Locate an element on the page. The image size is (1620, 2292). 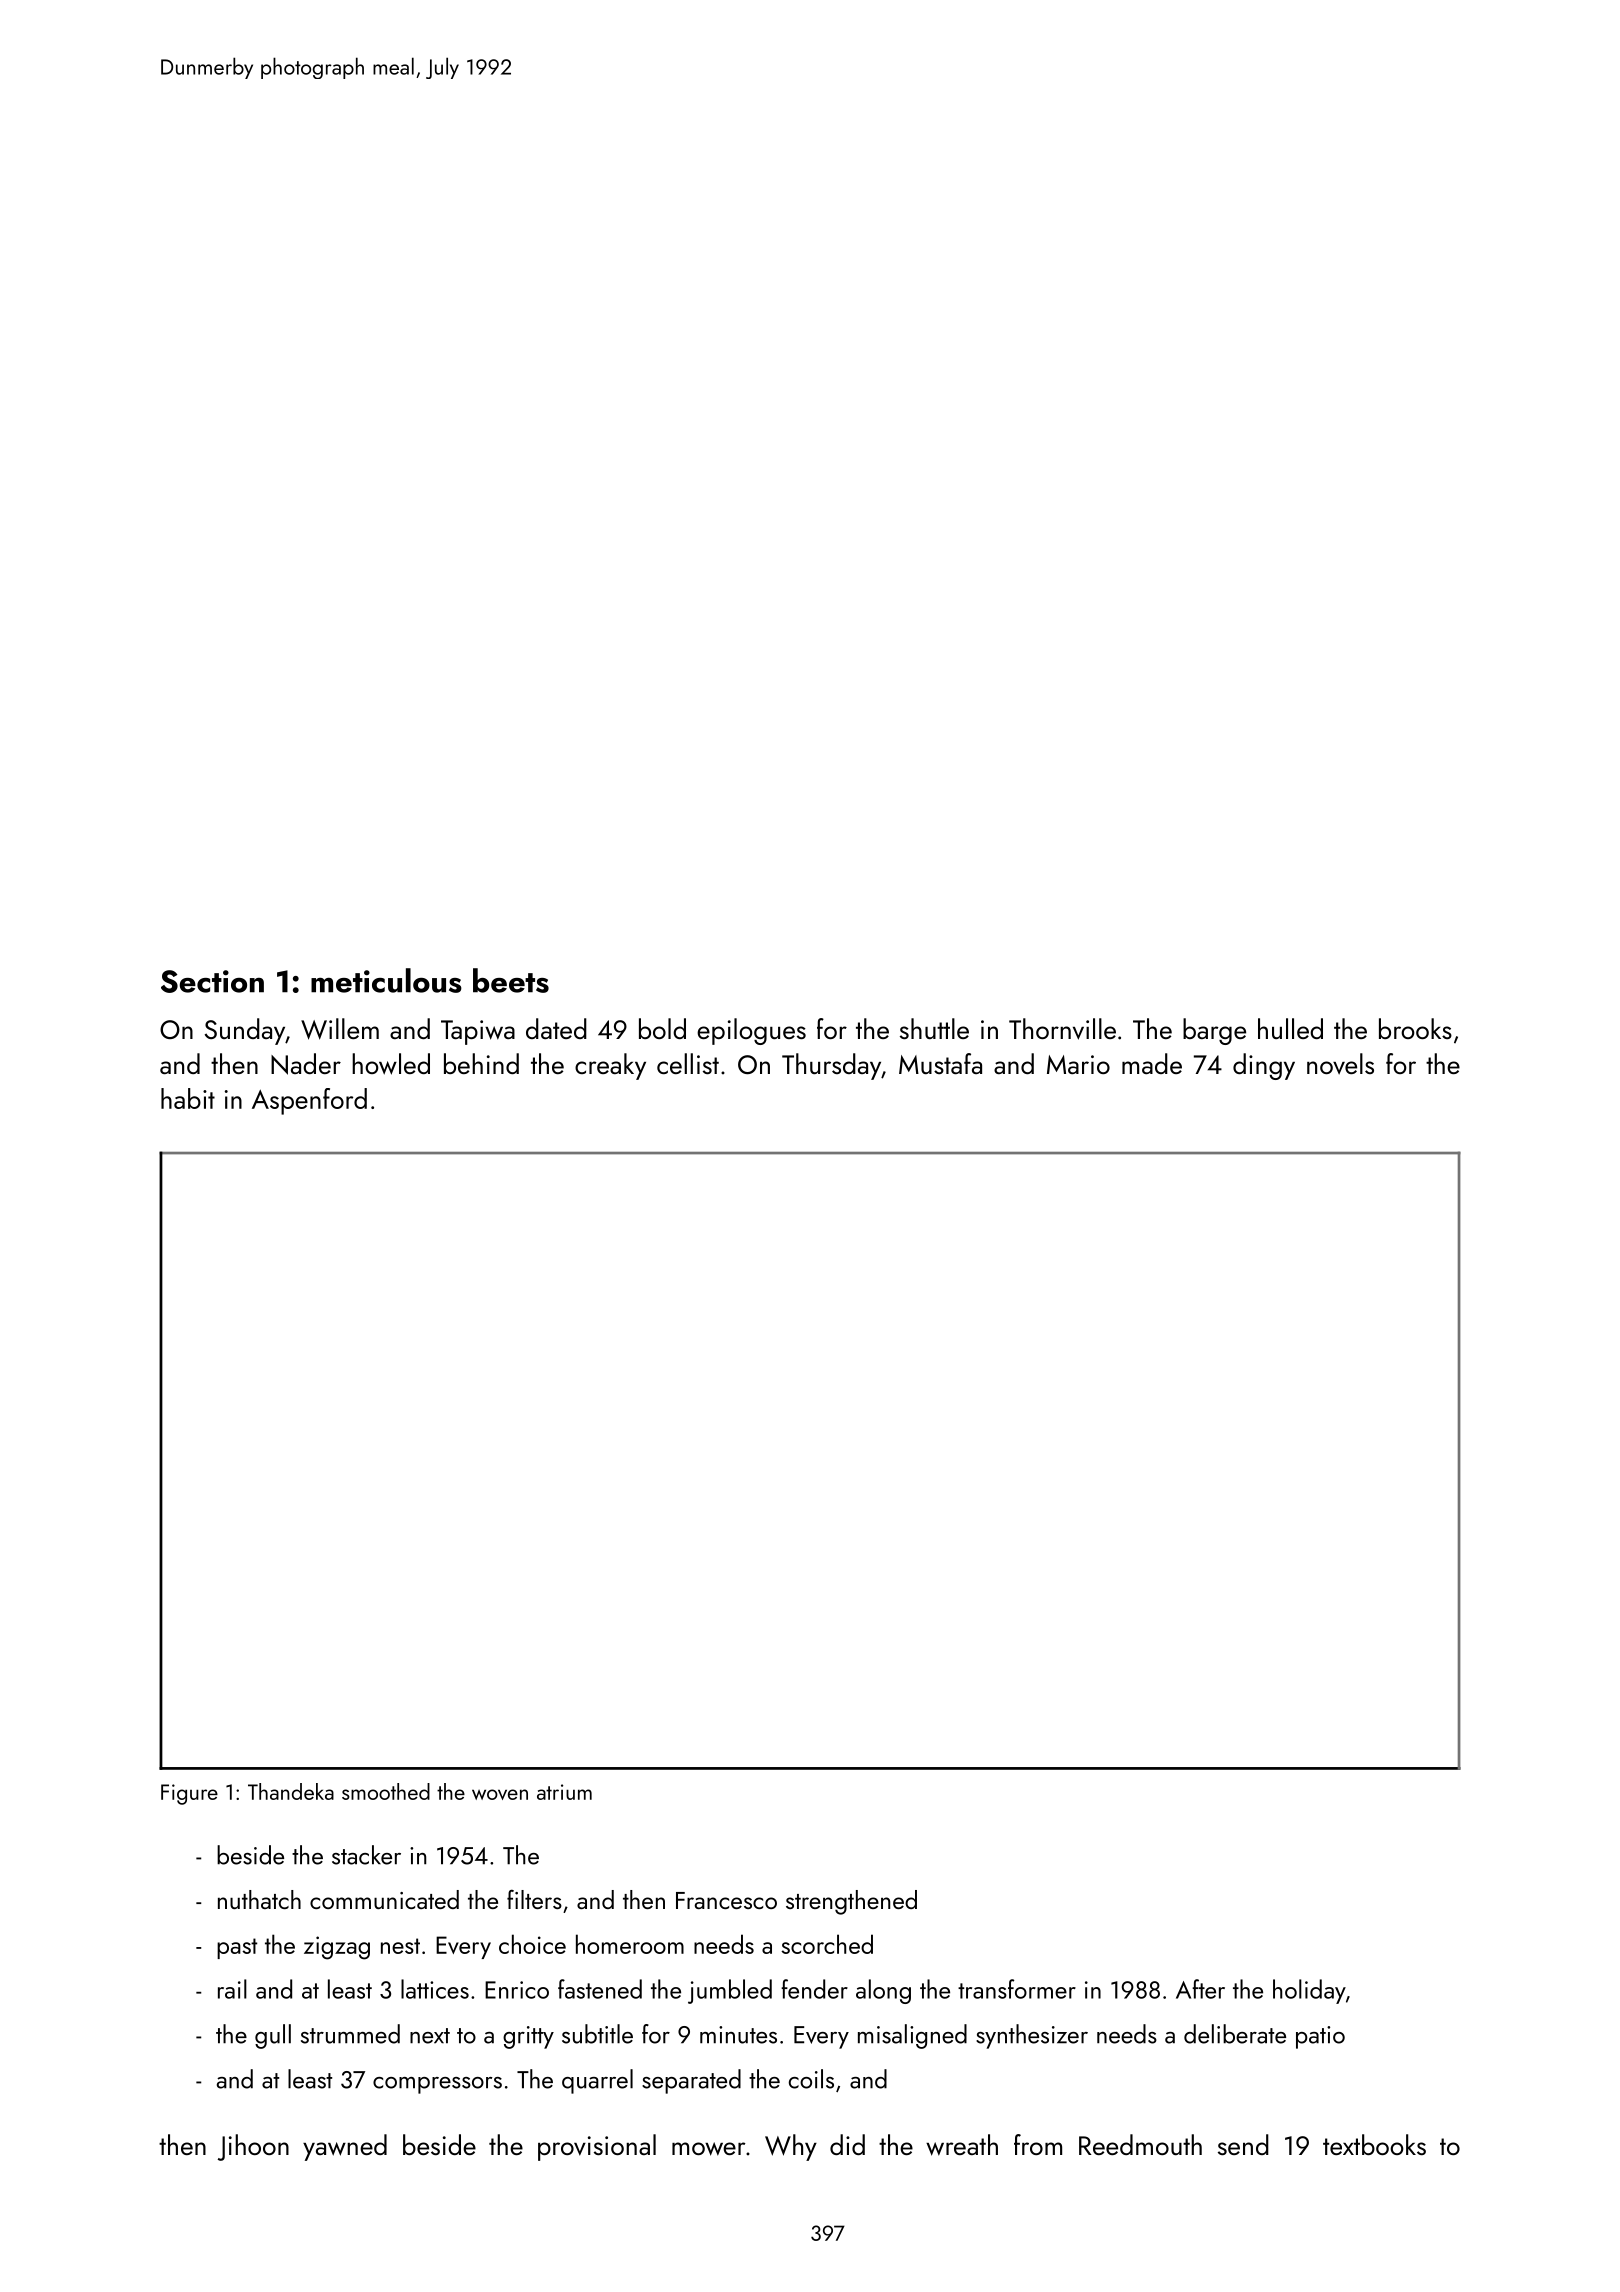
Francesco is located at coordinates (726, 1900).
